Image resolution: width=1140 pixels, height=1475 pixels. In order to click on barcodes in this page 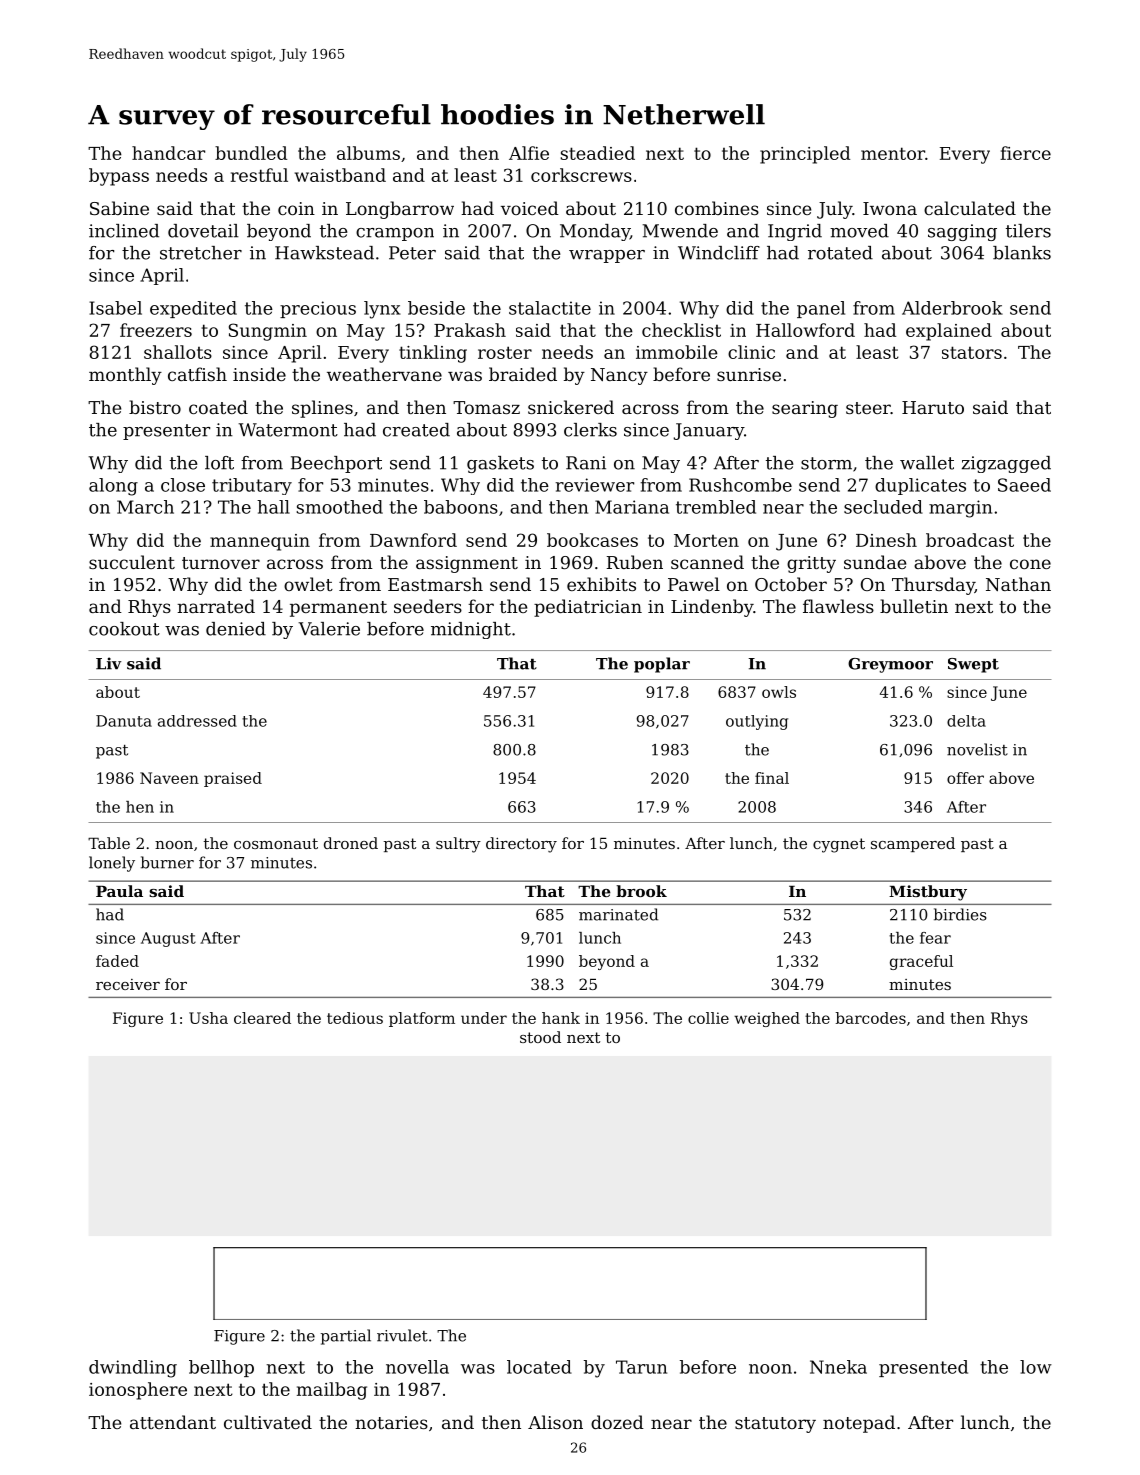, I will do `click(871, 1018)`.
